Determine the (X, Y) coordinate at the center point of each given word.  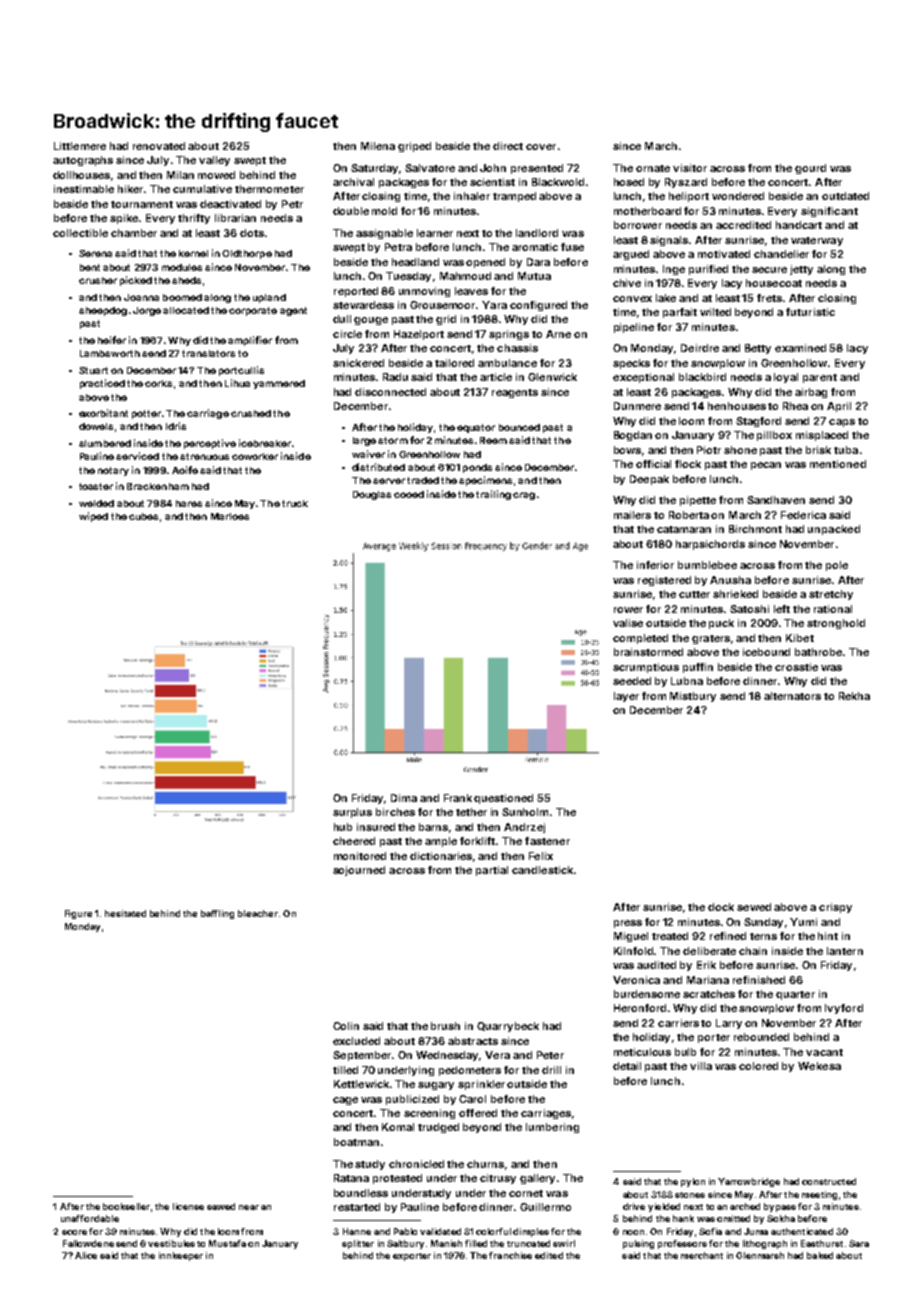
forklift (477, 841)
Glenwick (552, 377)
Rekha (854, 696)
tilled (345, 1070)
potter (146, 414)
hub (343, 827)
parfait (680, 313)
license (188, 1206)
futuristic (810, 312)
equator (476, 428)
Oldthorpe (247, 254)
